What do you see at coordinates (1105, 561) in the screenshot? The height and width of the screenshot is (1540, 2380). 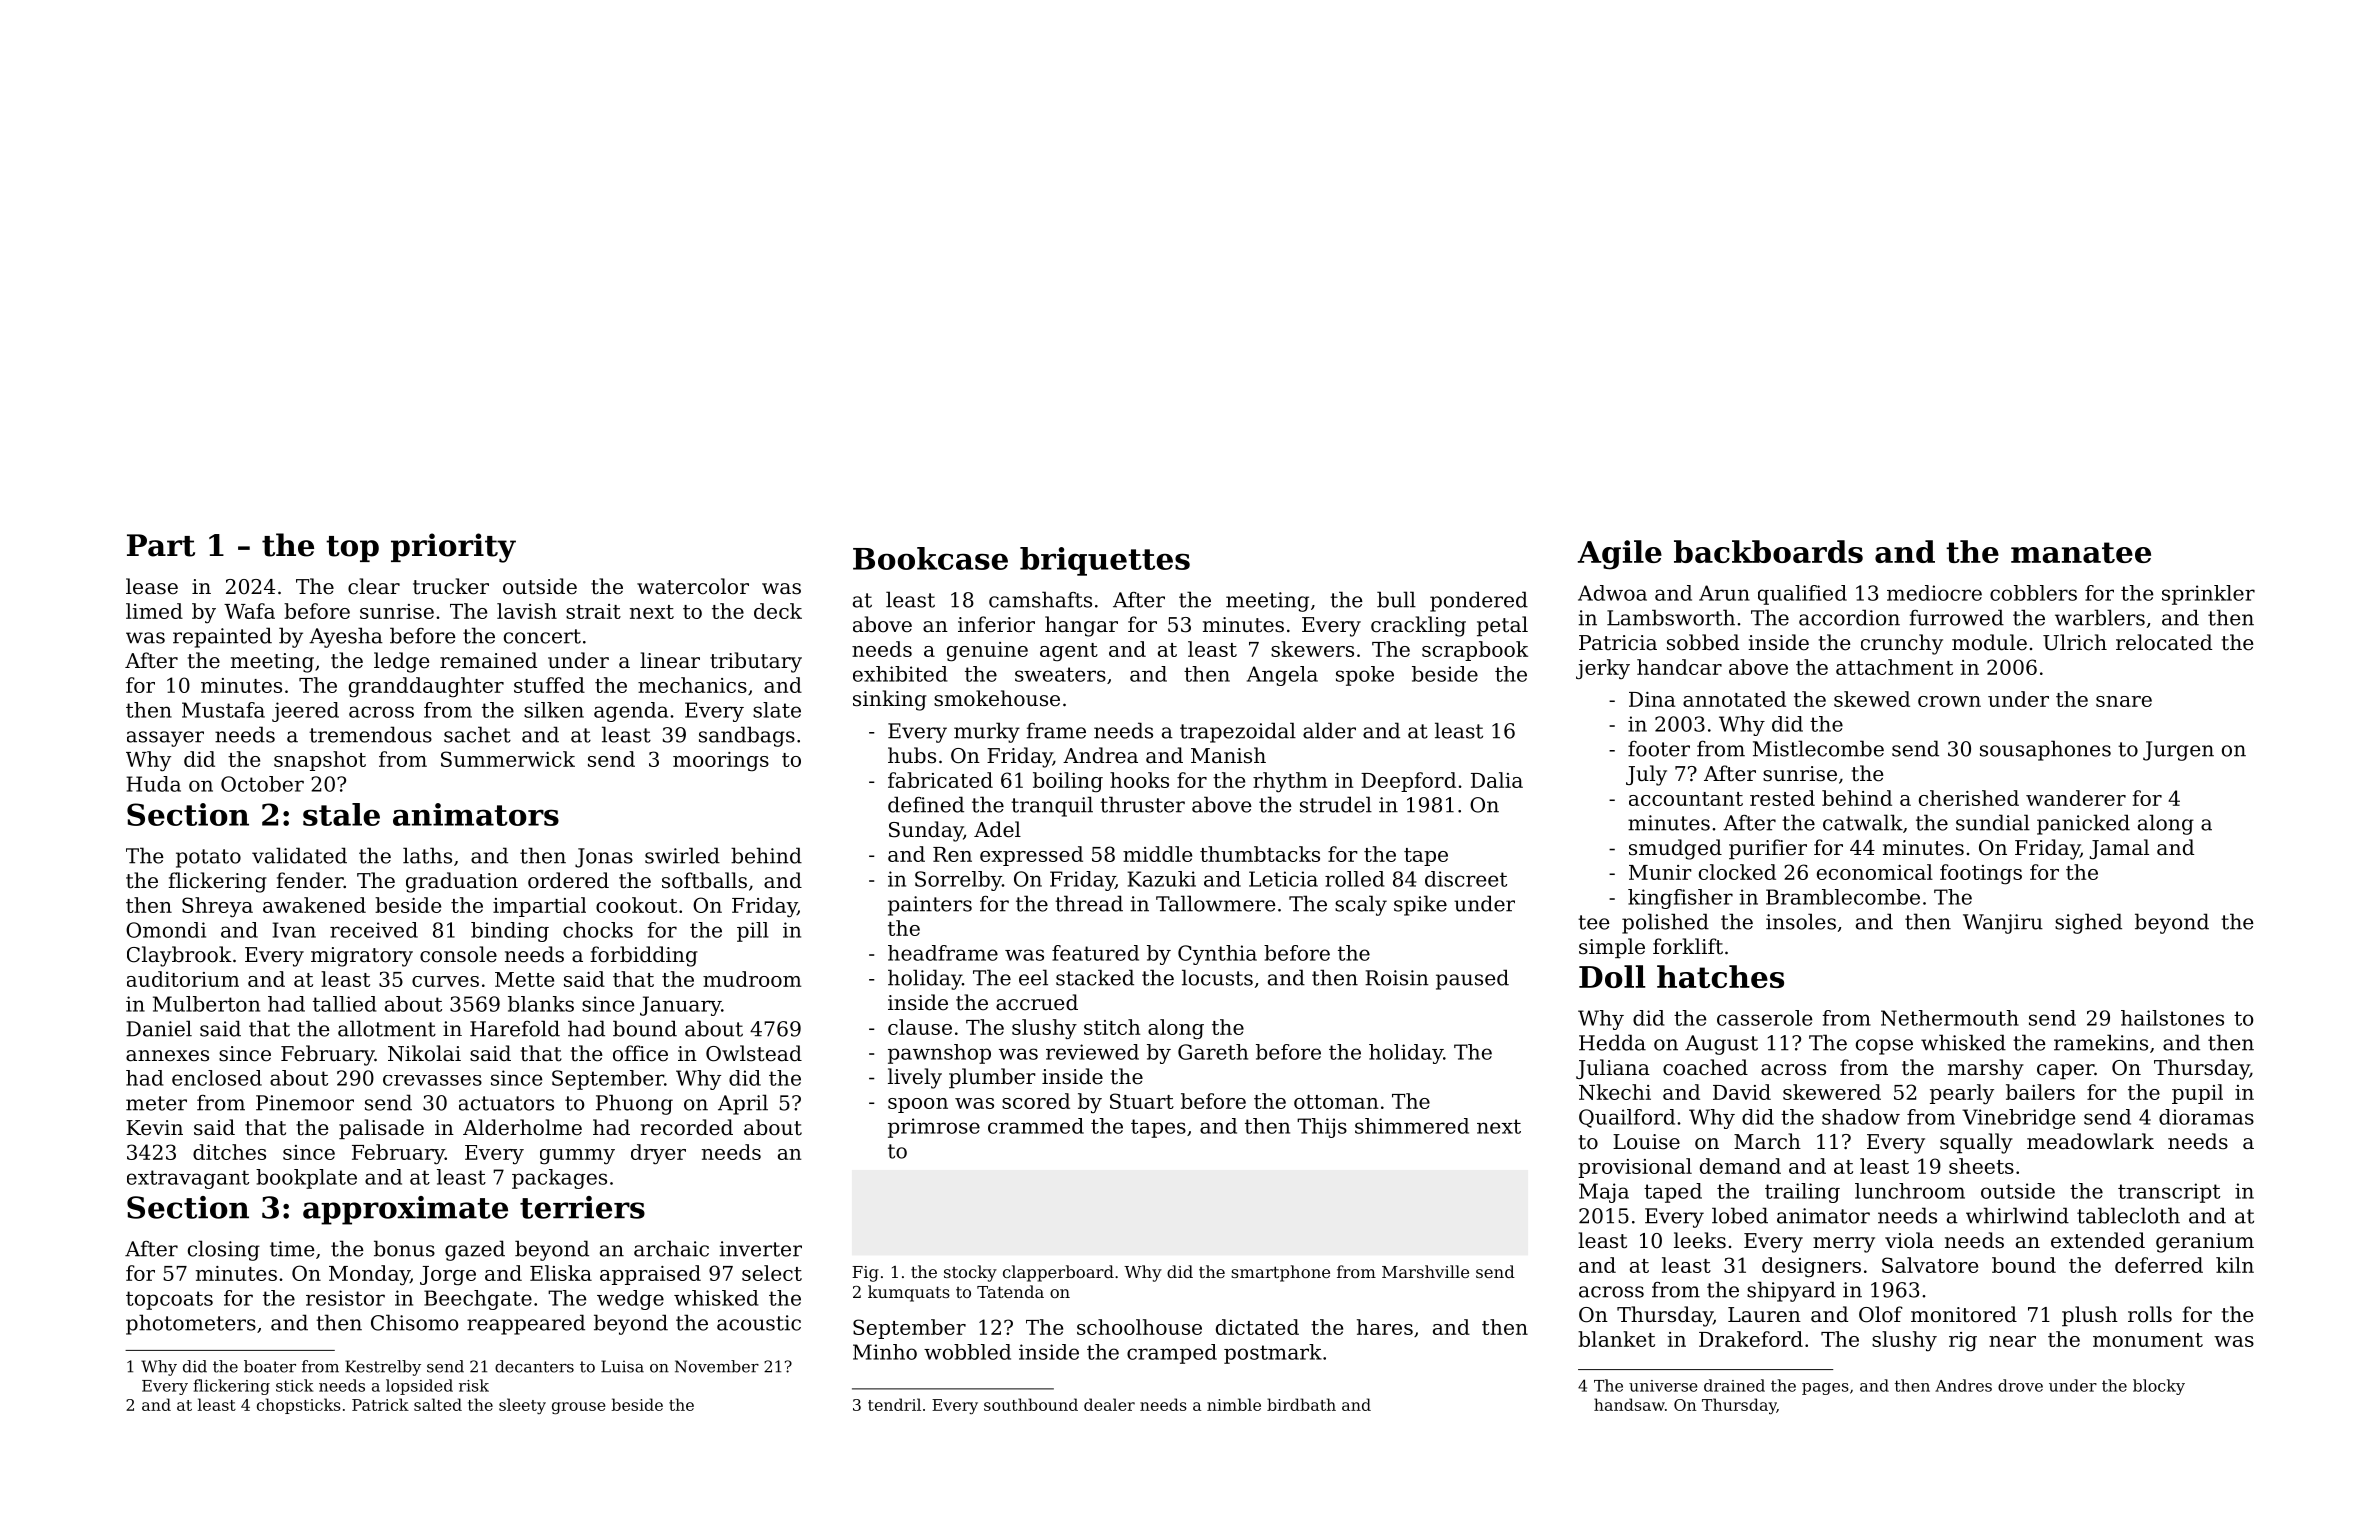 I see `briquettes` at bounding box center [1105, 561].
